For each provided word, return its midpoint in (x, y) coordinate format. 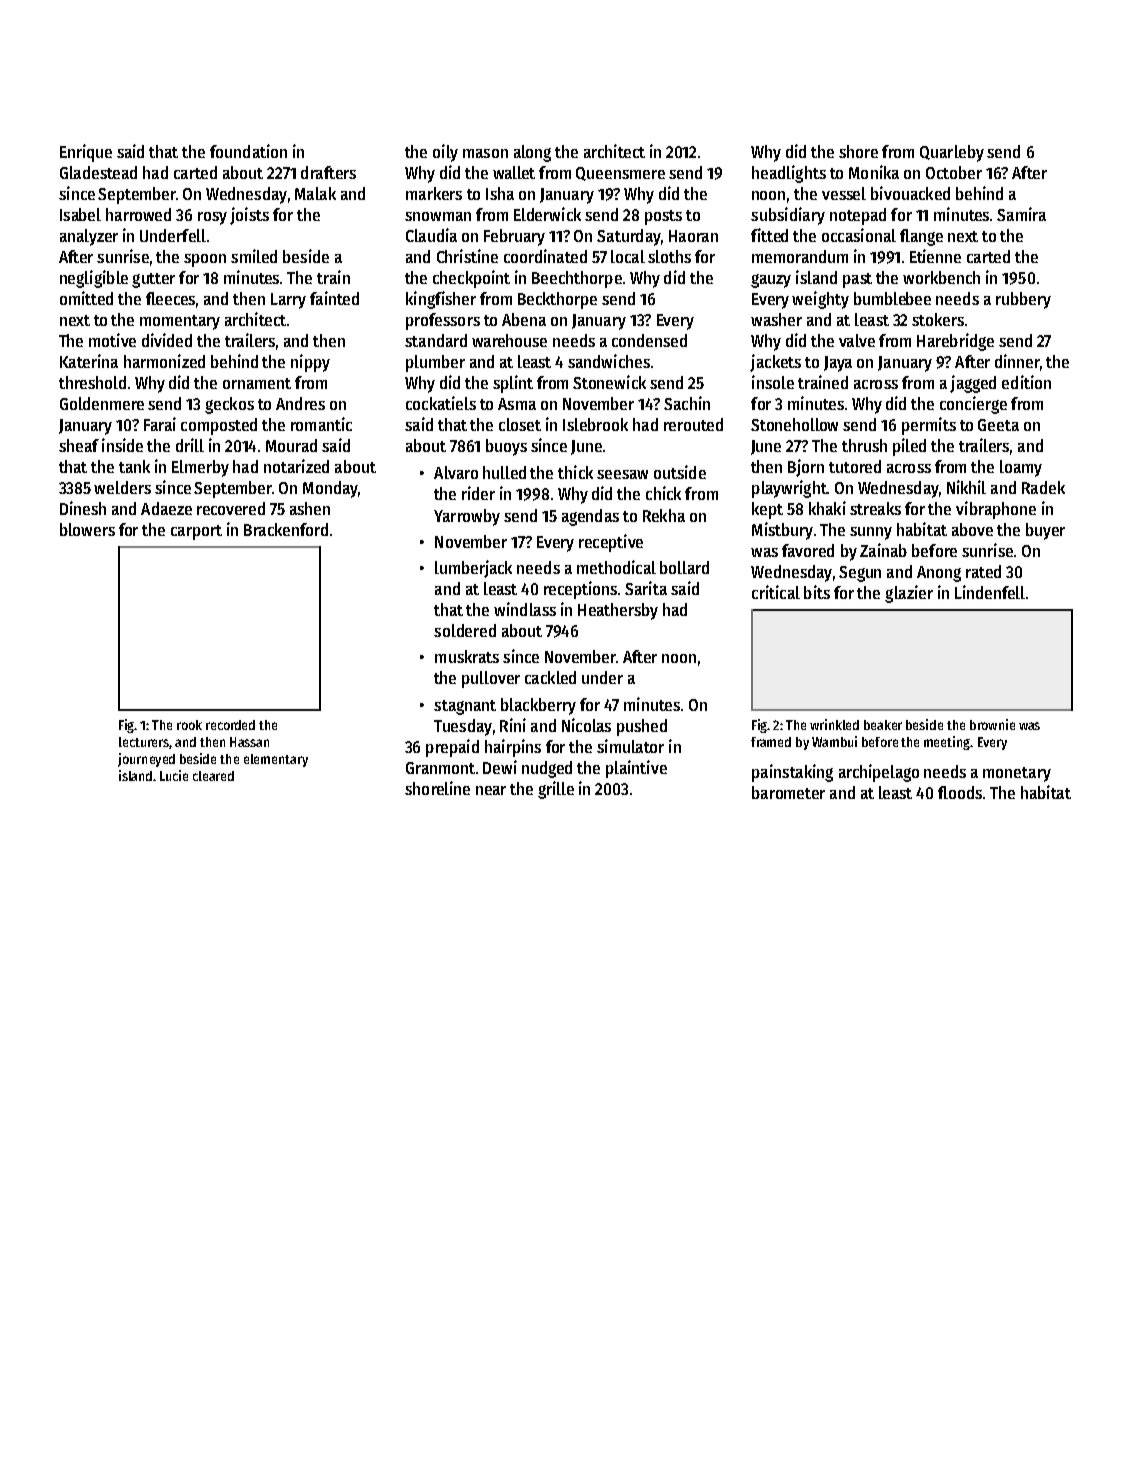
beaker (883, 725)
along (532, 153)
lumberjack (473, 569)
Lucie (174, 775)
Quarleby (952, 153)
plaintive (636, 769)
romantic (321, 424)
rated (983, 571)
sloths (669, 256)
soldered (465, 630)
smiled (254, 256)
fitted (769, 235)
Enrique (86, 153)
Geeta (998, 425)
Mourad (291, 445)
